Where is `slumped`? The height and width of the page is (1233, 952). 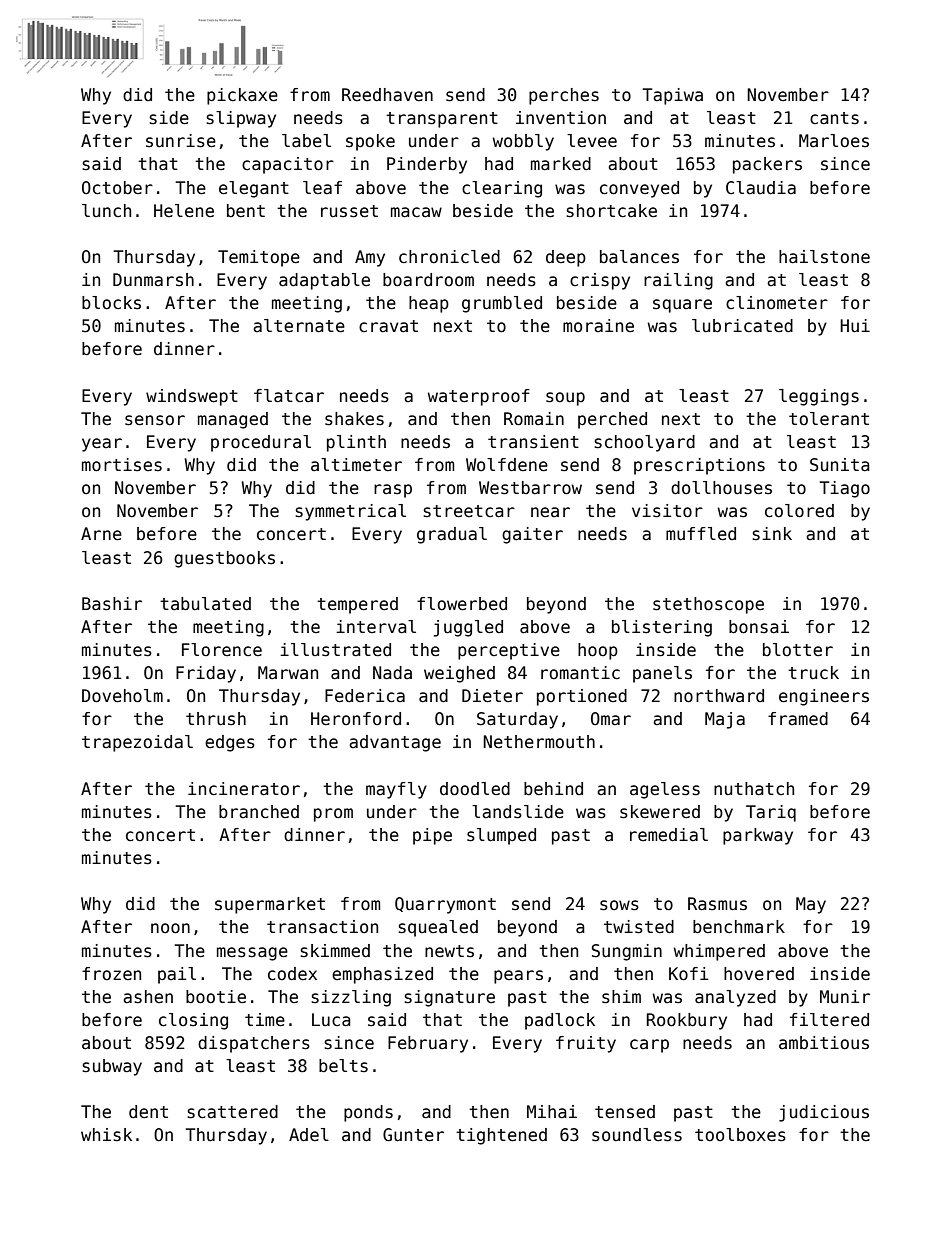
slumped is located at coordinates (501, 836).
